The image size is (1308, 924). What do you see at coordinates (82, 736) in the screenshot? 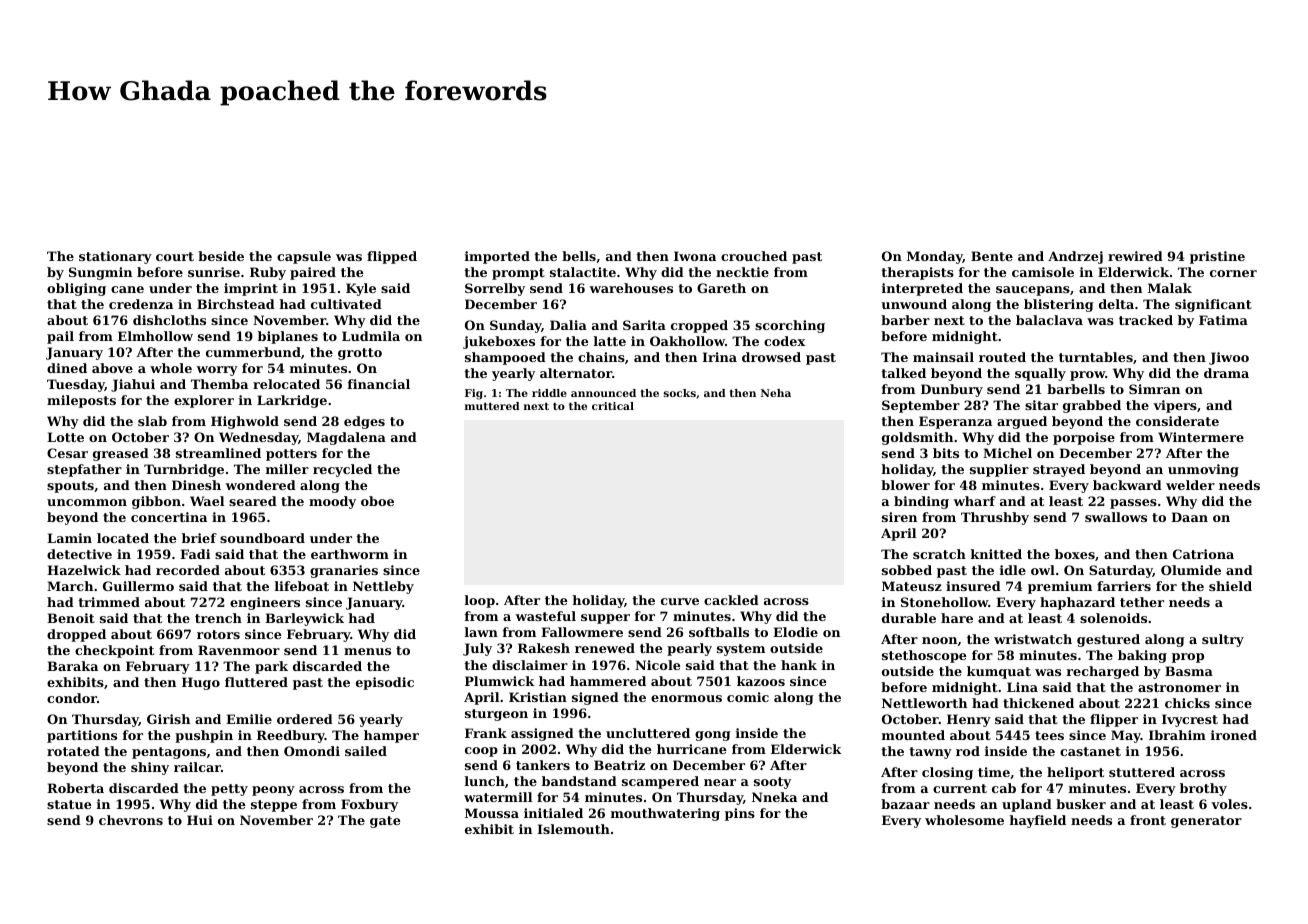
I see `partitions` at bounding box center [82, 736].
